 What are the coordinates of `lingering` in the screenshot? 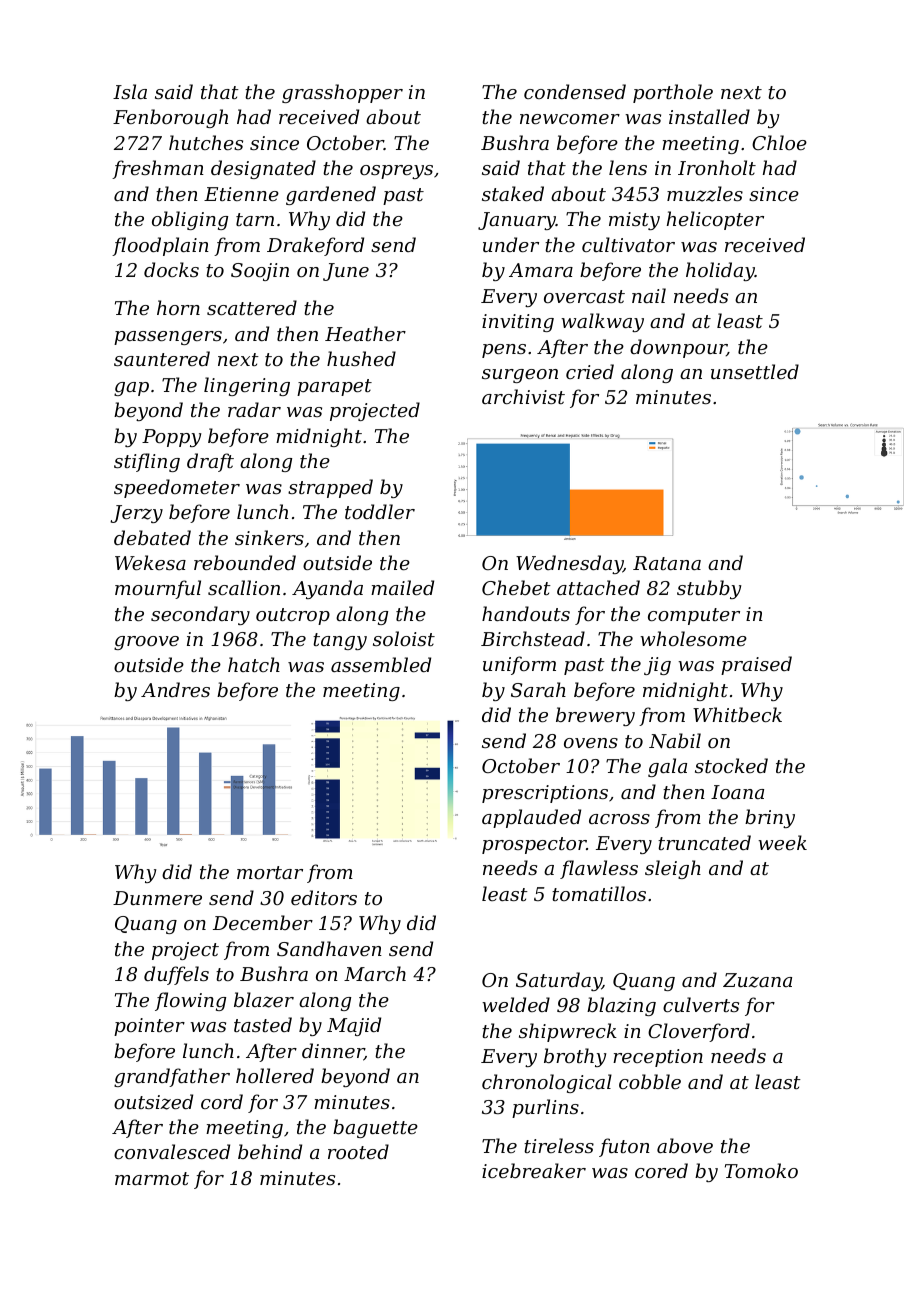 It's located at (247, 386).
